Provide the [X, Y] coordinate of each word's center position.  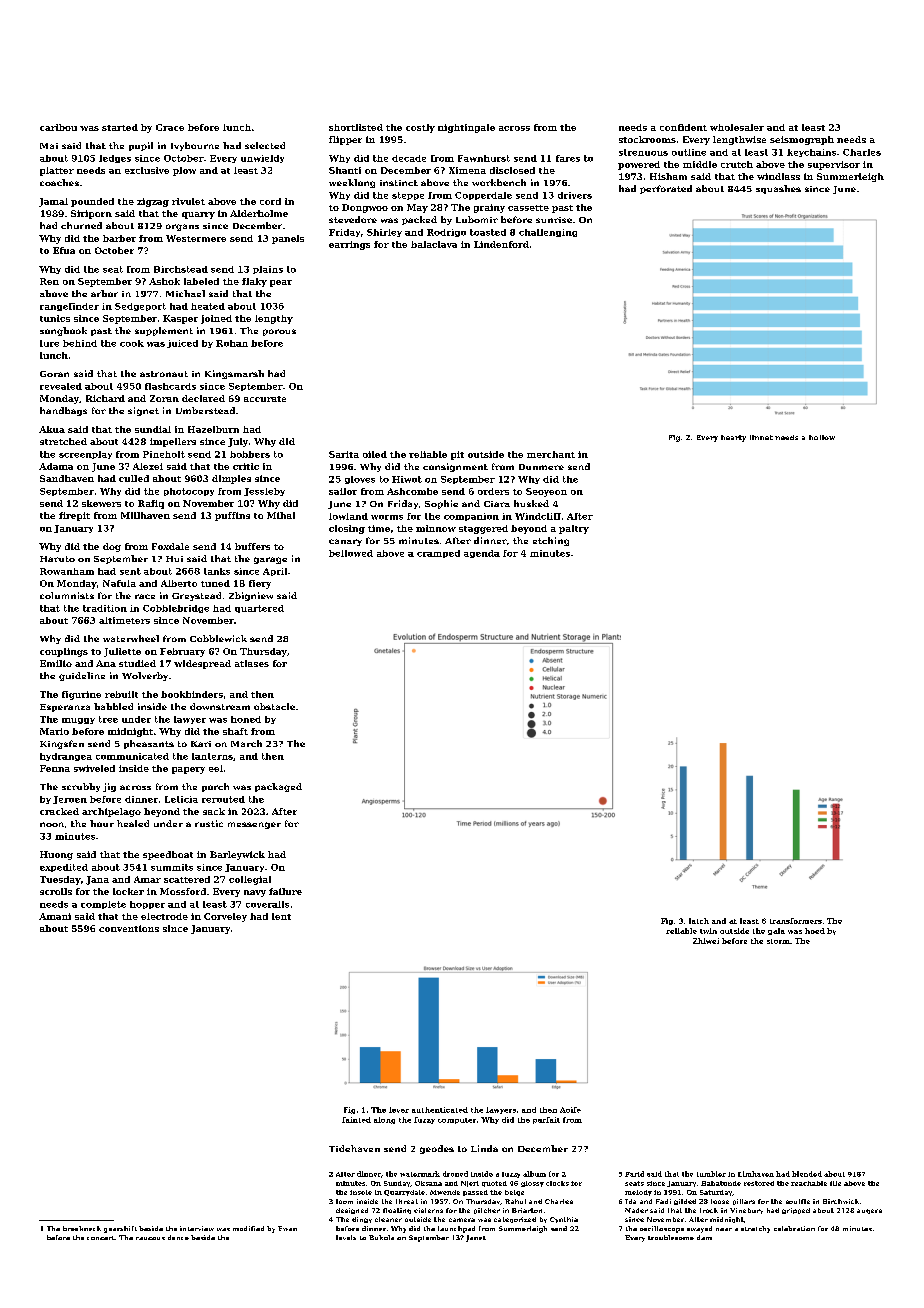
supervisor [834, 165]
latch [699, 921]
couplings [64, 652]
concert [101, 1238]
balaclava [434, 244]
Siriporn [91, 214]
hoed [815, 931]
